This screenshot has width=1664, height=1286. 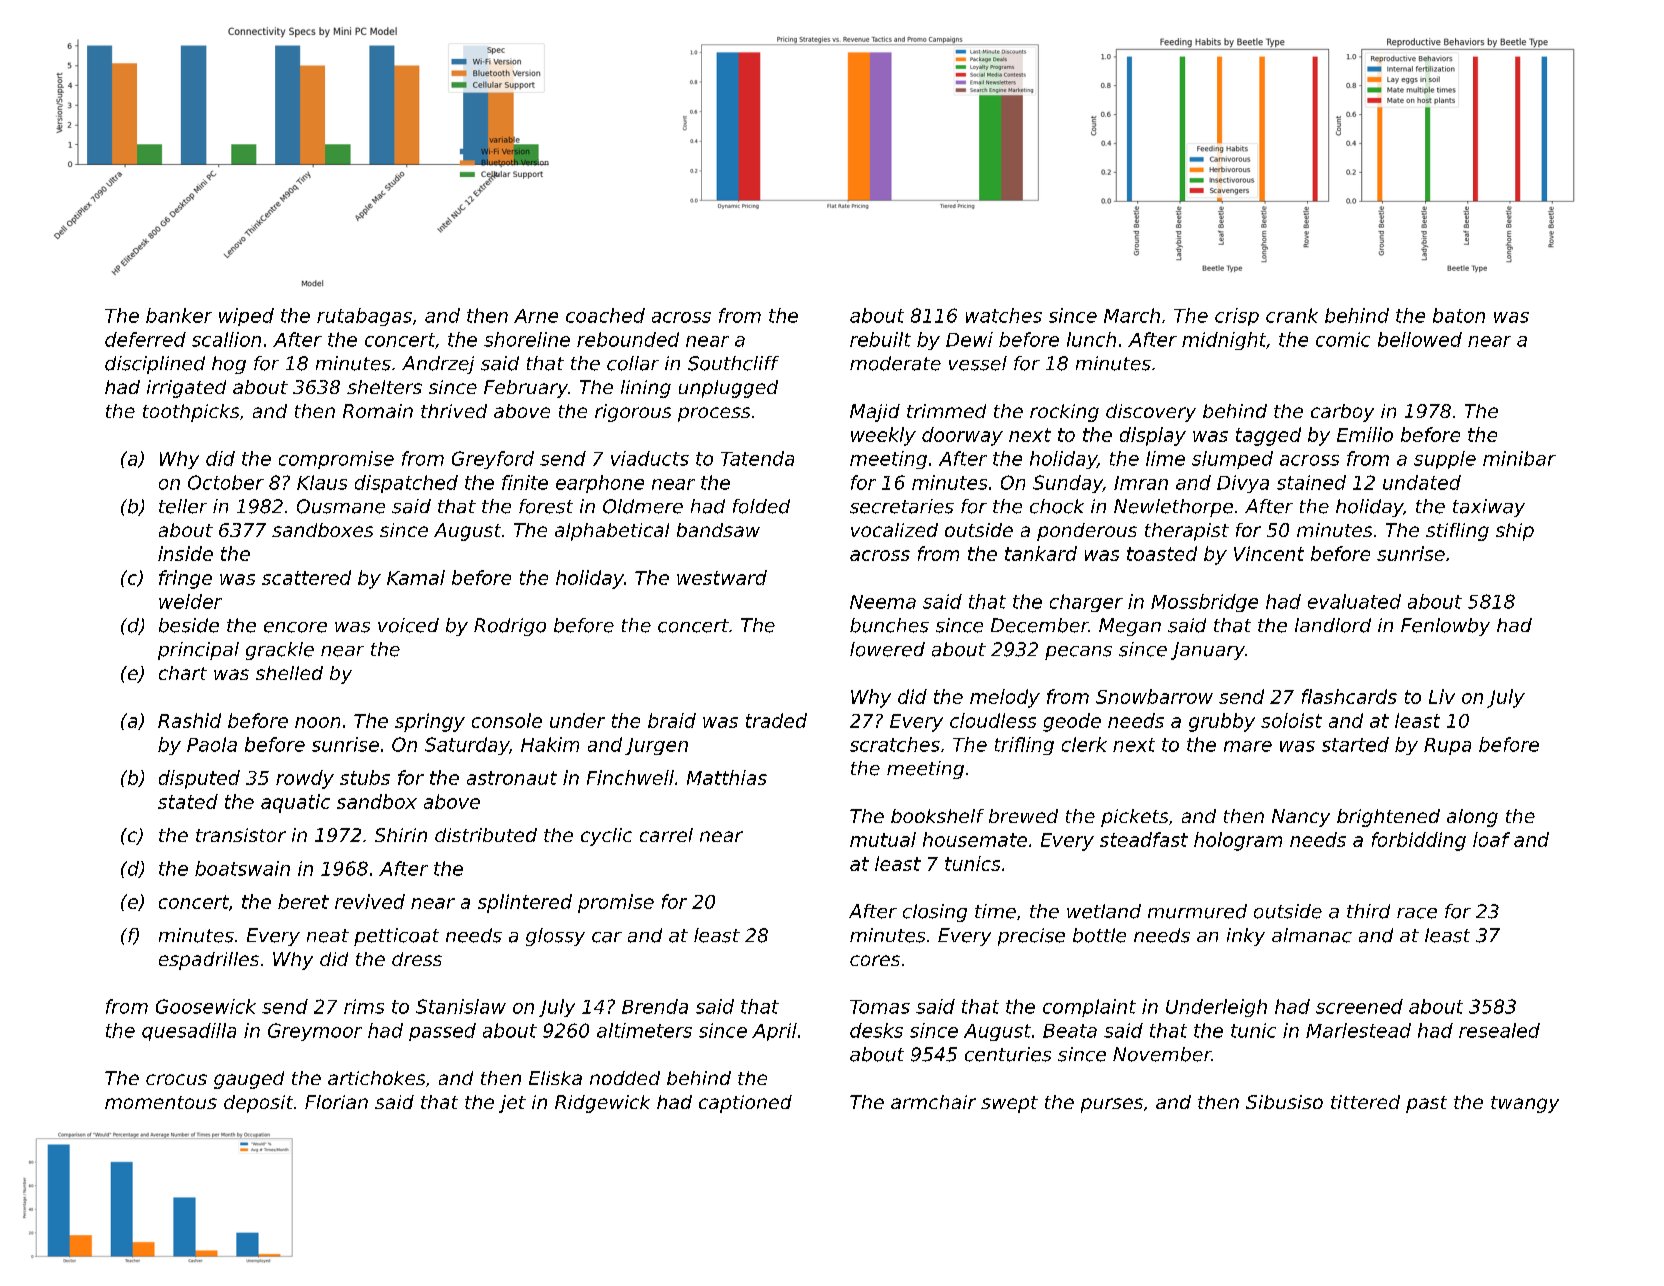 I want to click on race, so click(x=1417, y=913).
